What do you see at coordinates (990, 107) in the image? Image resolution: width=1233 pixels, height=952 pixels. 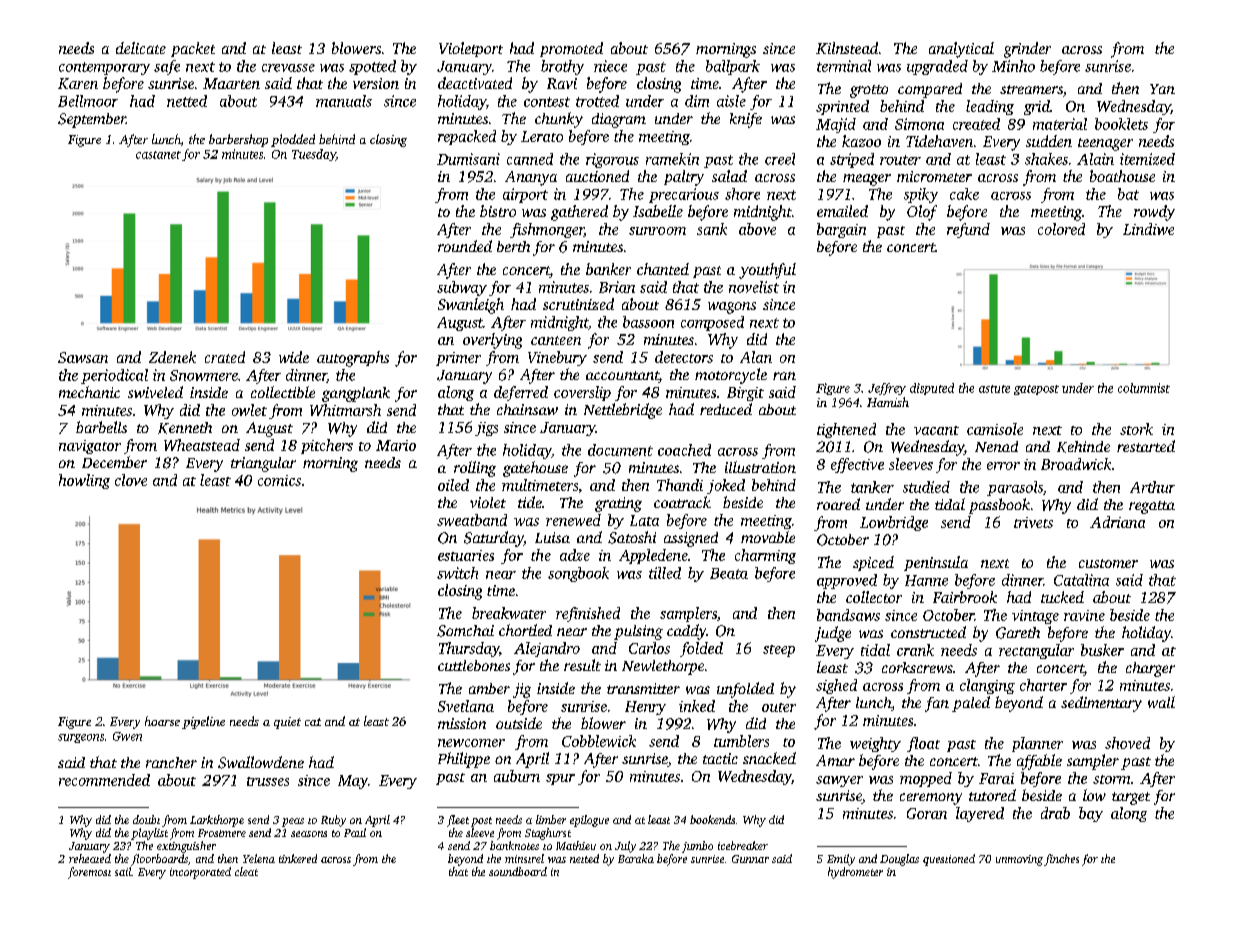 I see `leading` at bounding box center [990, 107].
